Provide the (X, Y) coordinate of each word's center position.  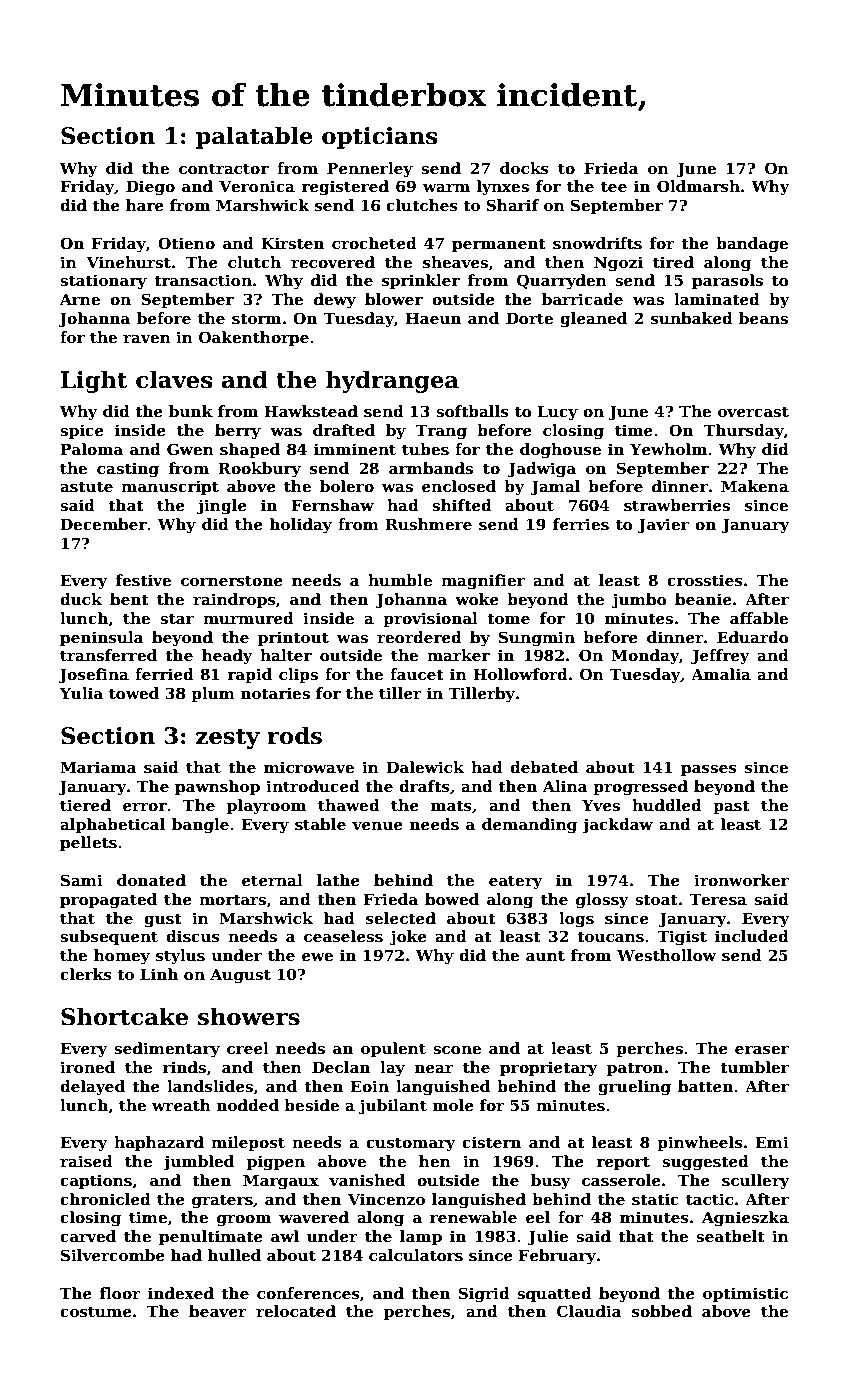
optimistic (745, 1294)
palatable (254, 137)
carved (88, 1236)
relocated (296, 1311)
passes (709, 770)
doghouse (560, 451)
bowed (452, 899)
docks (524, 168)
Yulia (81, 693)
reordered (419, 637)
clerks (86, 974)
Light (94, 381)
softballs (472, 411)
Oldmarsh (698, 186)
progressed (640, 788)
